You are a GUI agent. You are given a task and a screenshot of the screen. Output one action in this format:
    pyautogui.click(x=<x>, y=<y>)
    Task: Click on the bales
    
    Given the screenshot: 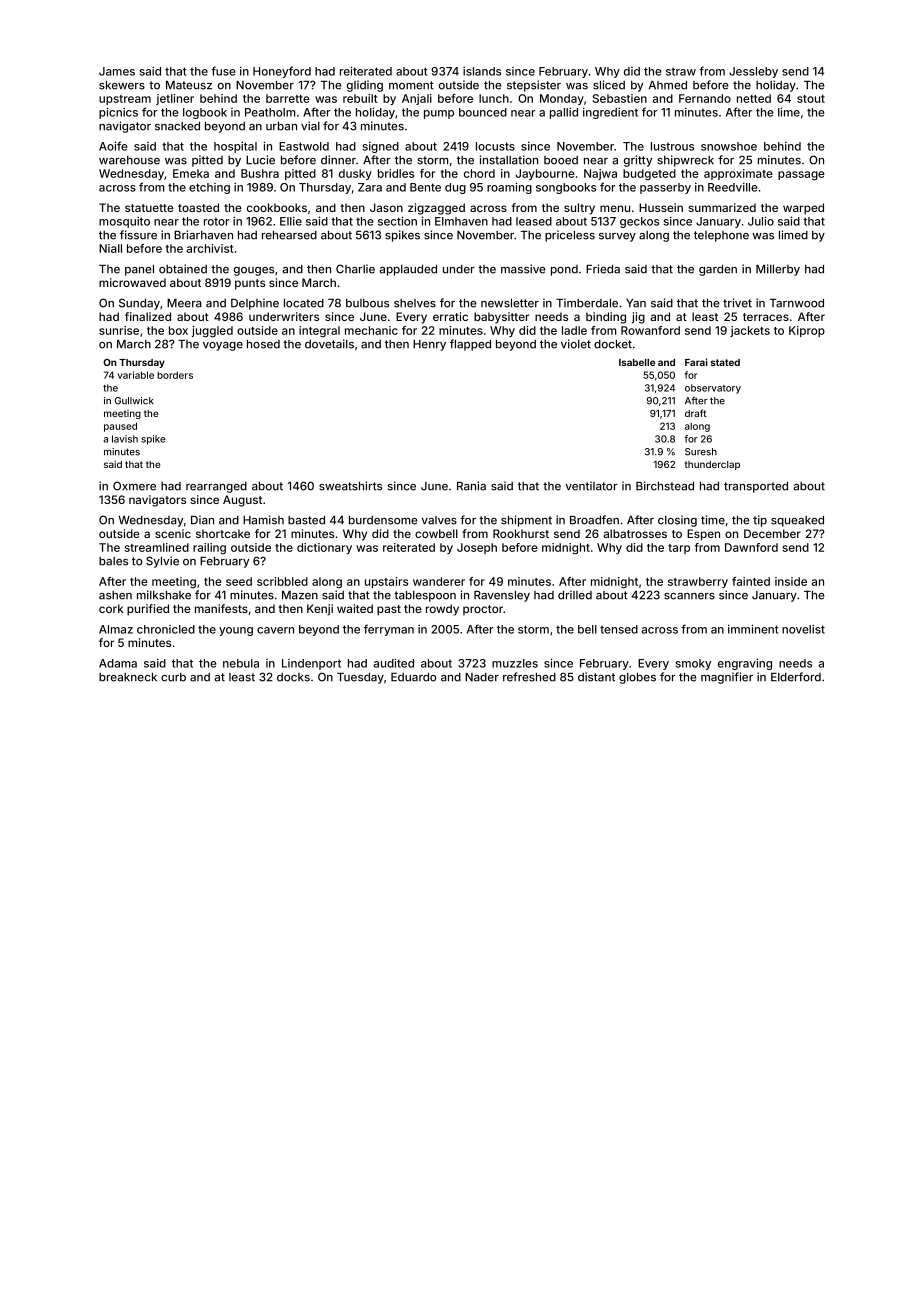 What is the action you would take?
    pyautogui.click(x=113, y=561)
